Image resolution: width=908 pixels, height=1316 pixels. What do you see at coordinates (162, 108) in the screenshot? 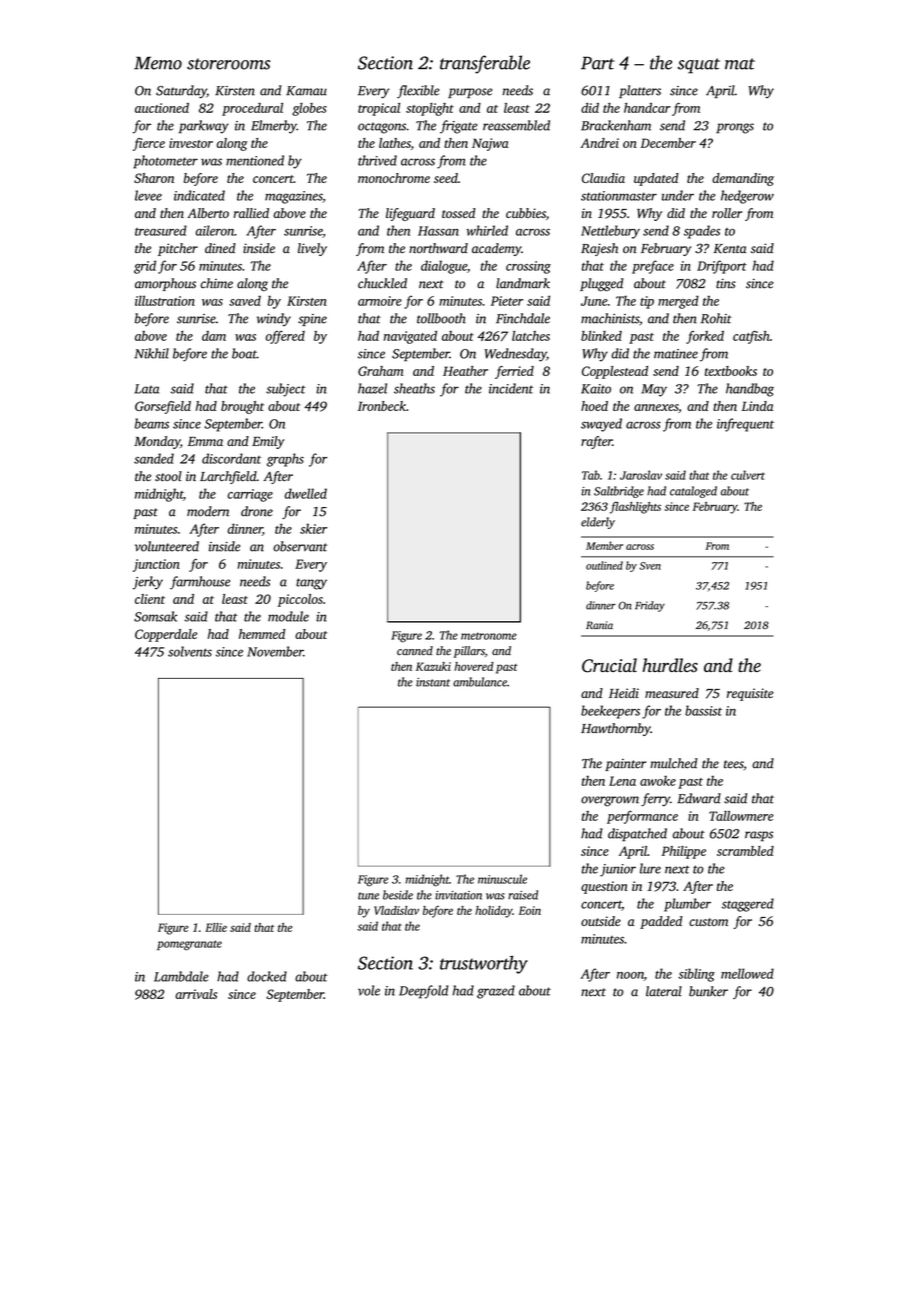
I see `auctioned` at bounding box center [162, 108].
